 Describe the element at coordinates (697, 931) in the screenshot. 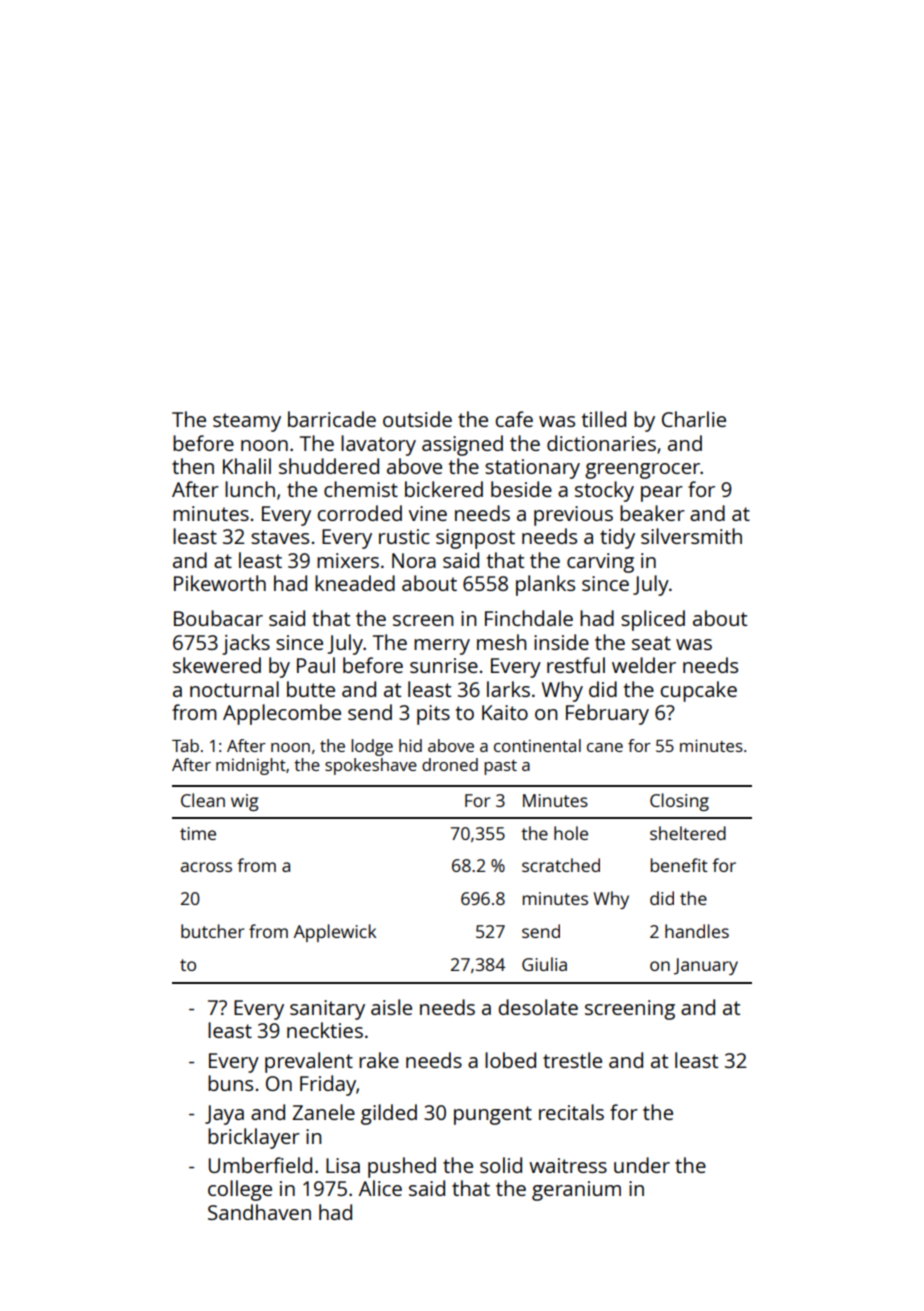

I see `handles` at that location.
